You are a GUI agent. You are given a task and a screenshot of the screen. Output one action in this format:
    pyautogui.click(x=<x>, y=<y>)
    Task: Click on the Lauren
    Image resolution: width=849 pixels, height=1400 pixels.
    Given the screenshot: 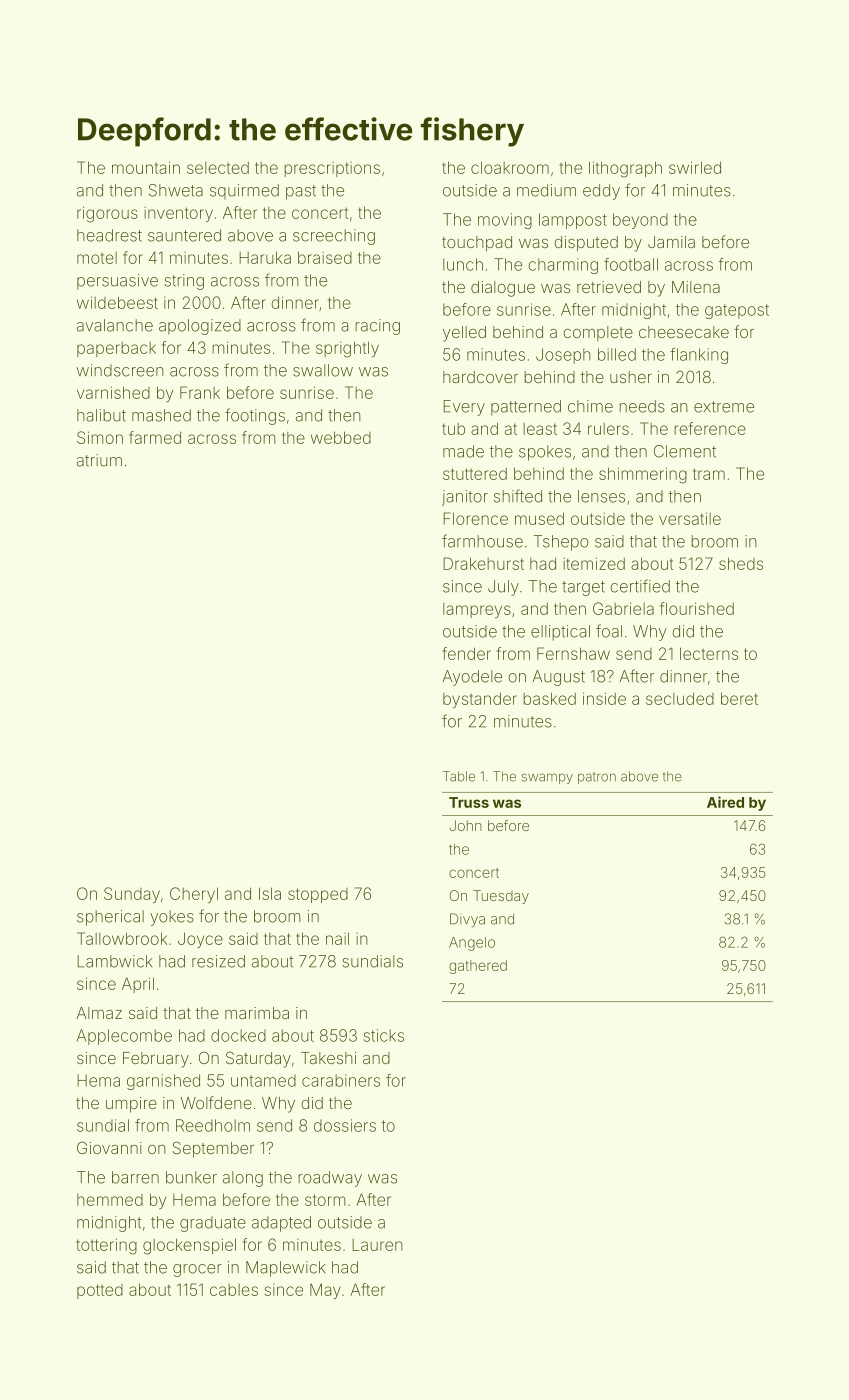 What is the action you would take?
    pyautogui.click(x=377, y=1245)
